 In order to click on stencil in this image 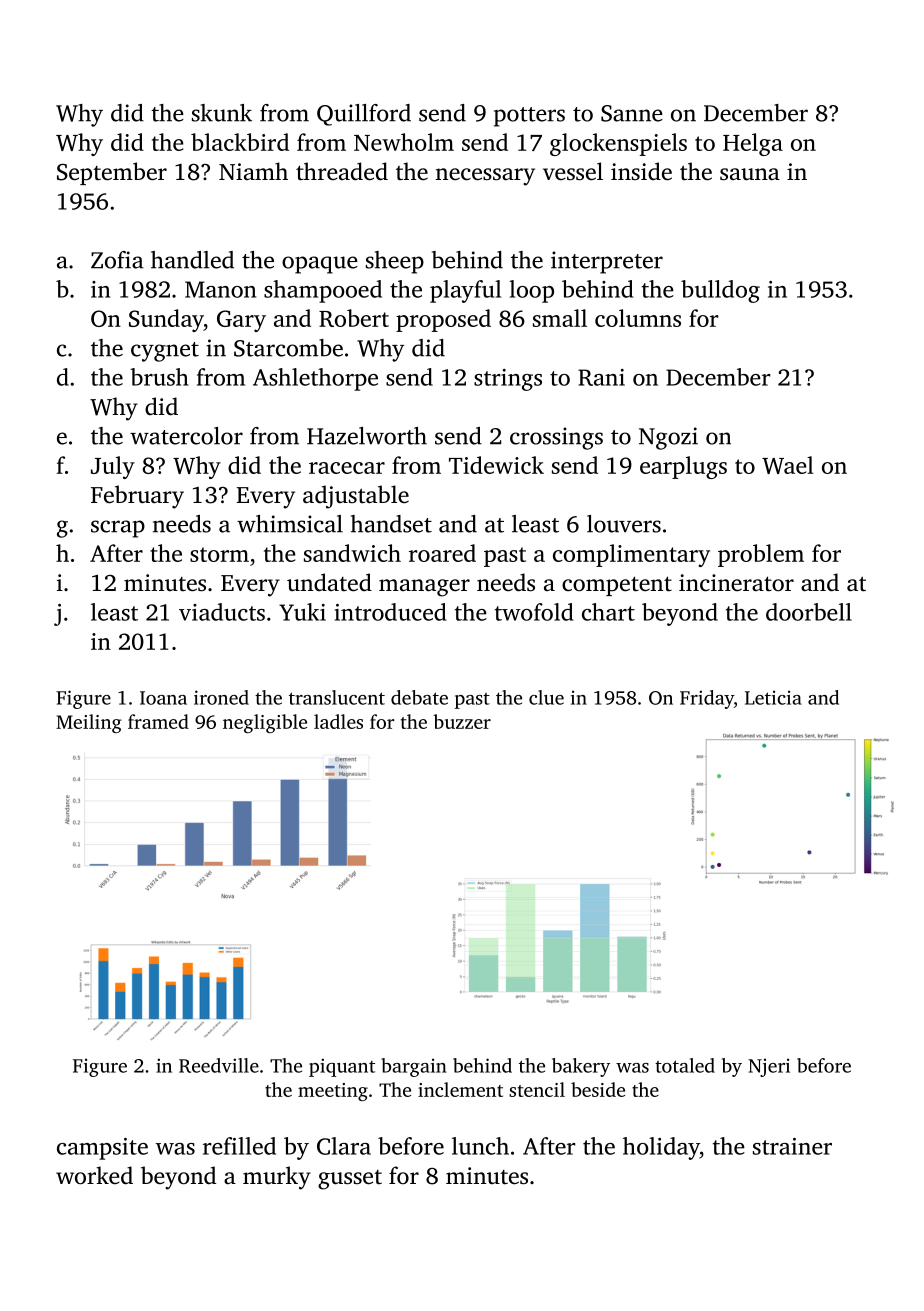, I will do `click(537, 1089)`.
